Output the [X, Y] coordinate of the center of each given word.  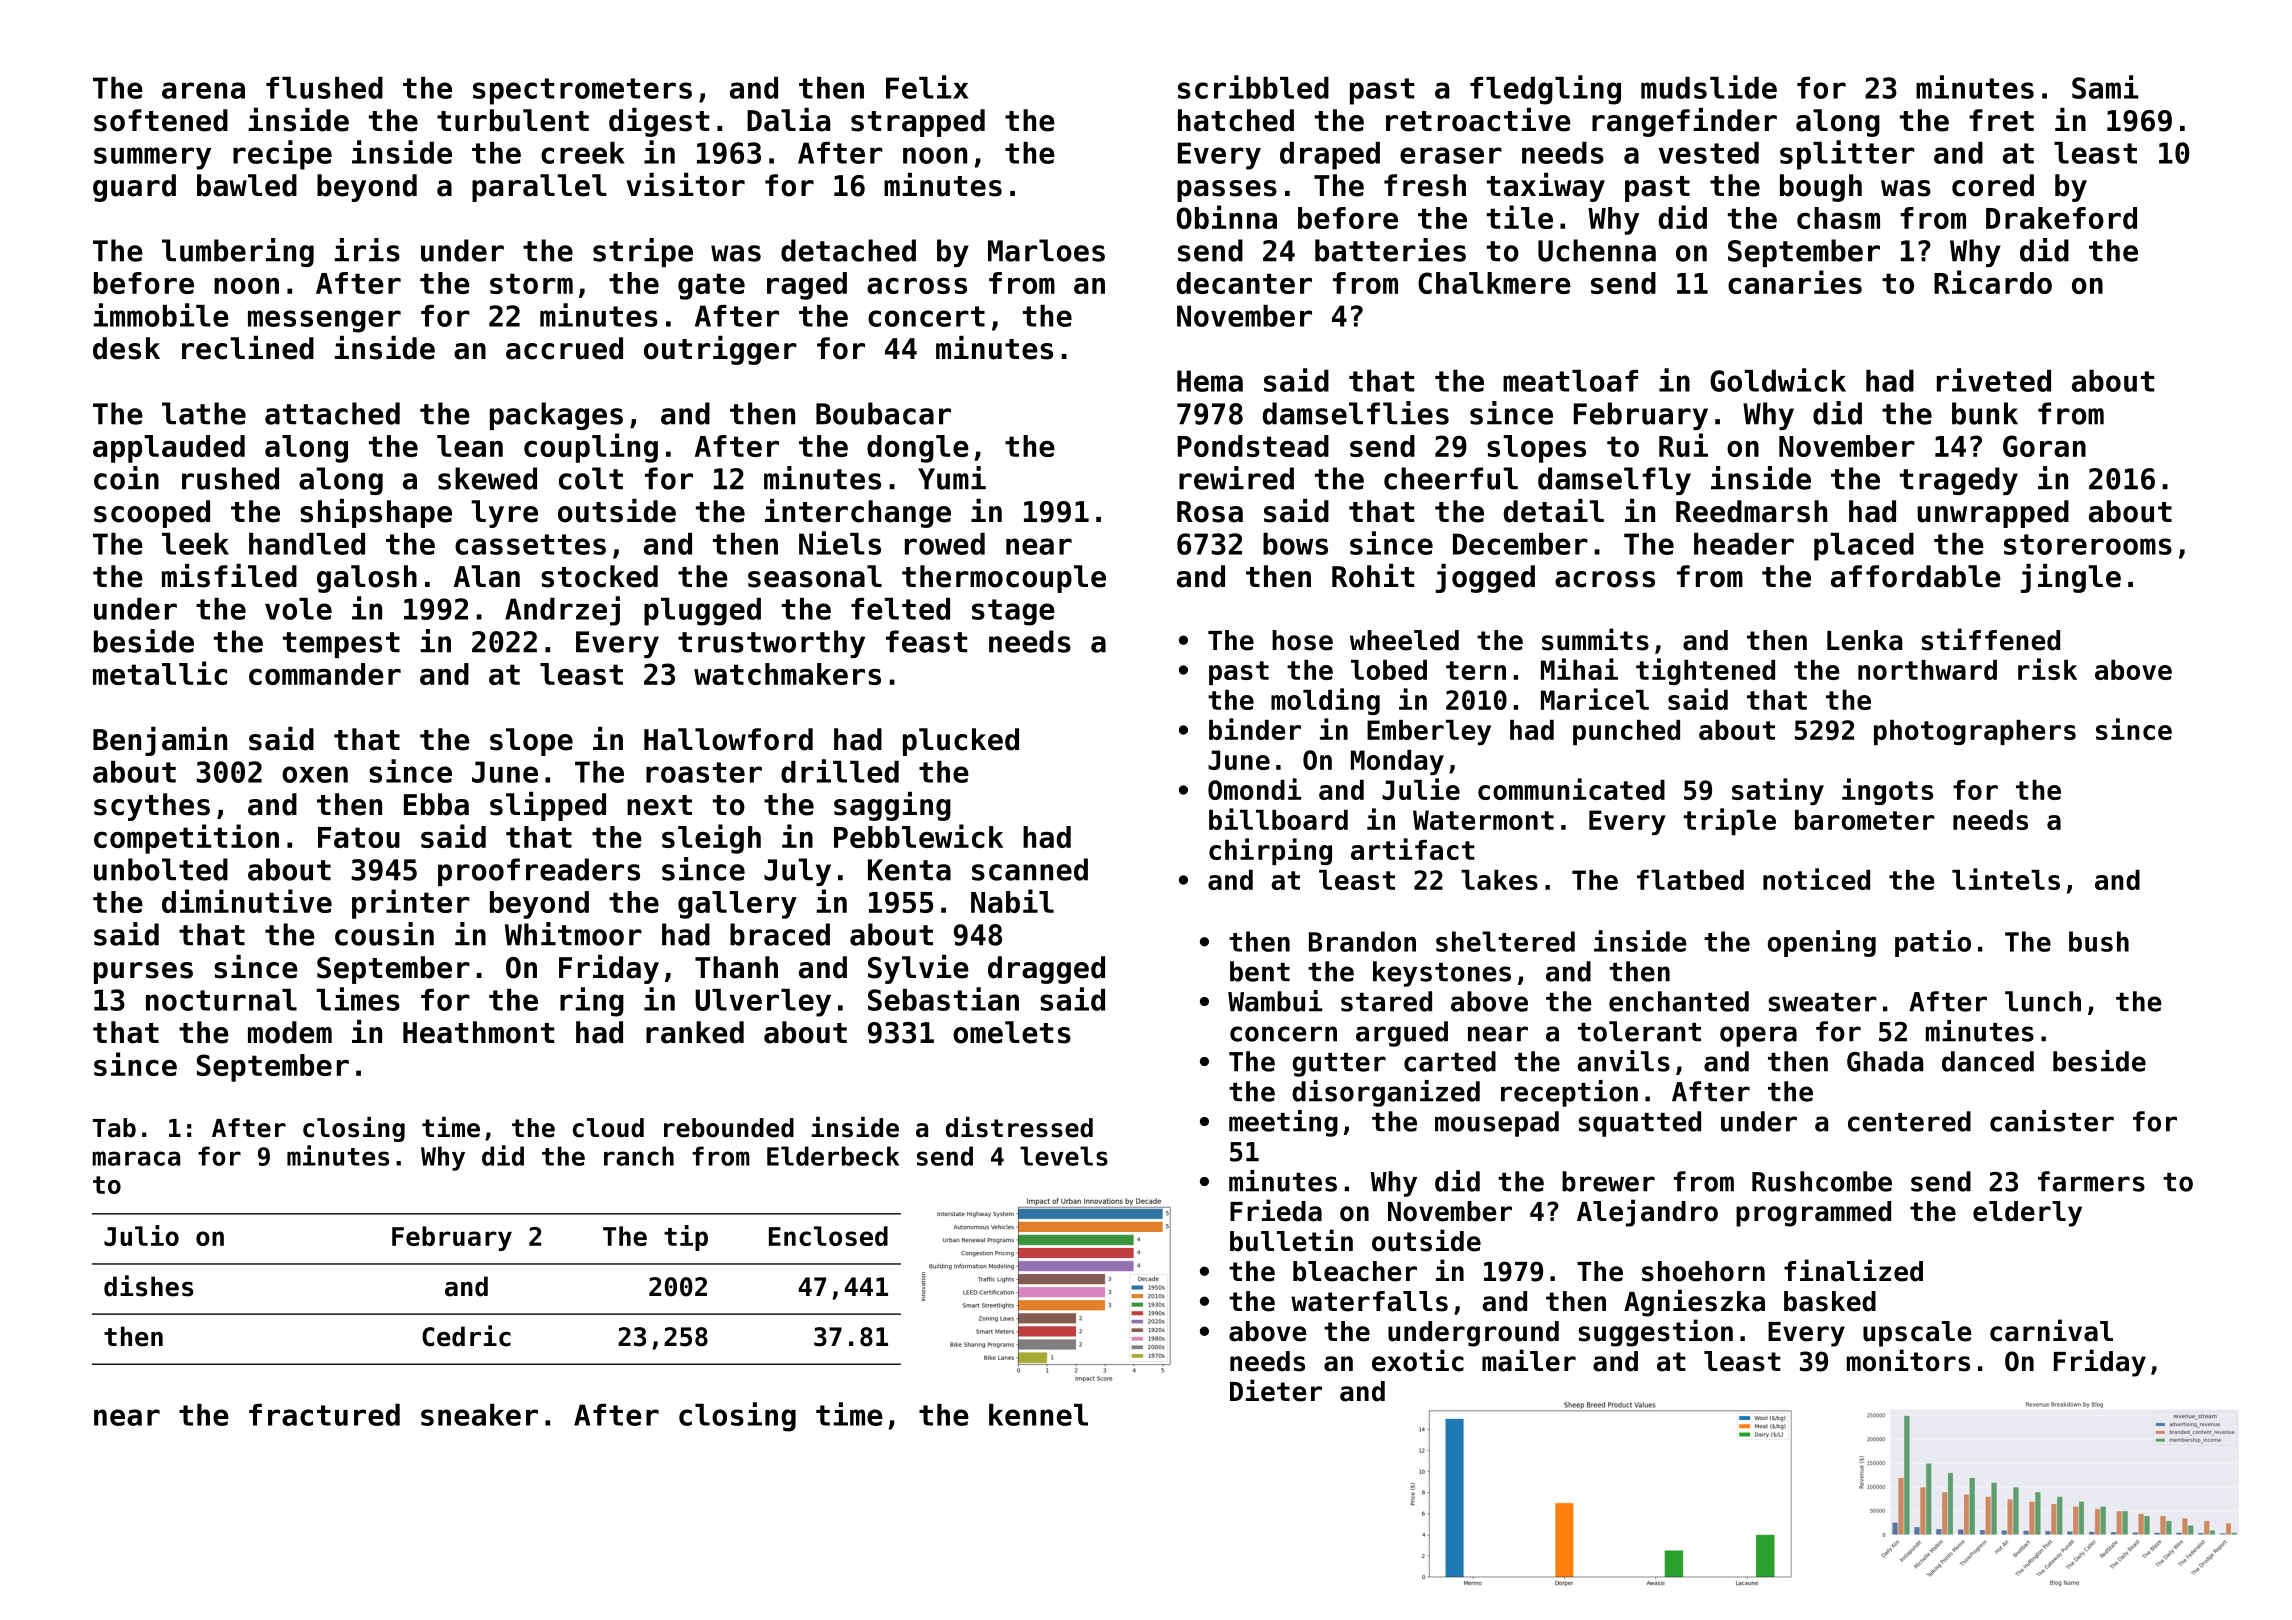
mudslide [1709, 87]
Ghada [1885, 1061]
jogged [1485, 578]
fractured [324, 1415]
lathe [204, 413]
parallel [539, 188]
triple [1729, 821]
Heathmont [478, 1032]
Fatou [359, 837]
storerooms [2088, 544]
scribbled [1253, 87]
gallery [737, 905]
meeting [1283, 1123]
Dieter [1276, 1390]
